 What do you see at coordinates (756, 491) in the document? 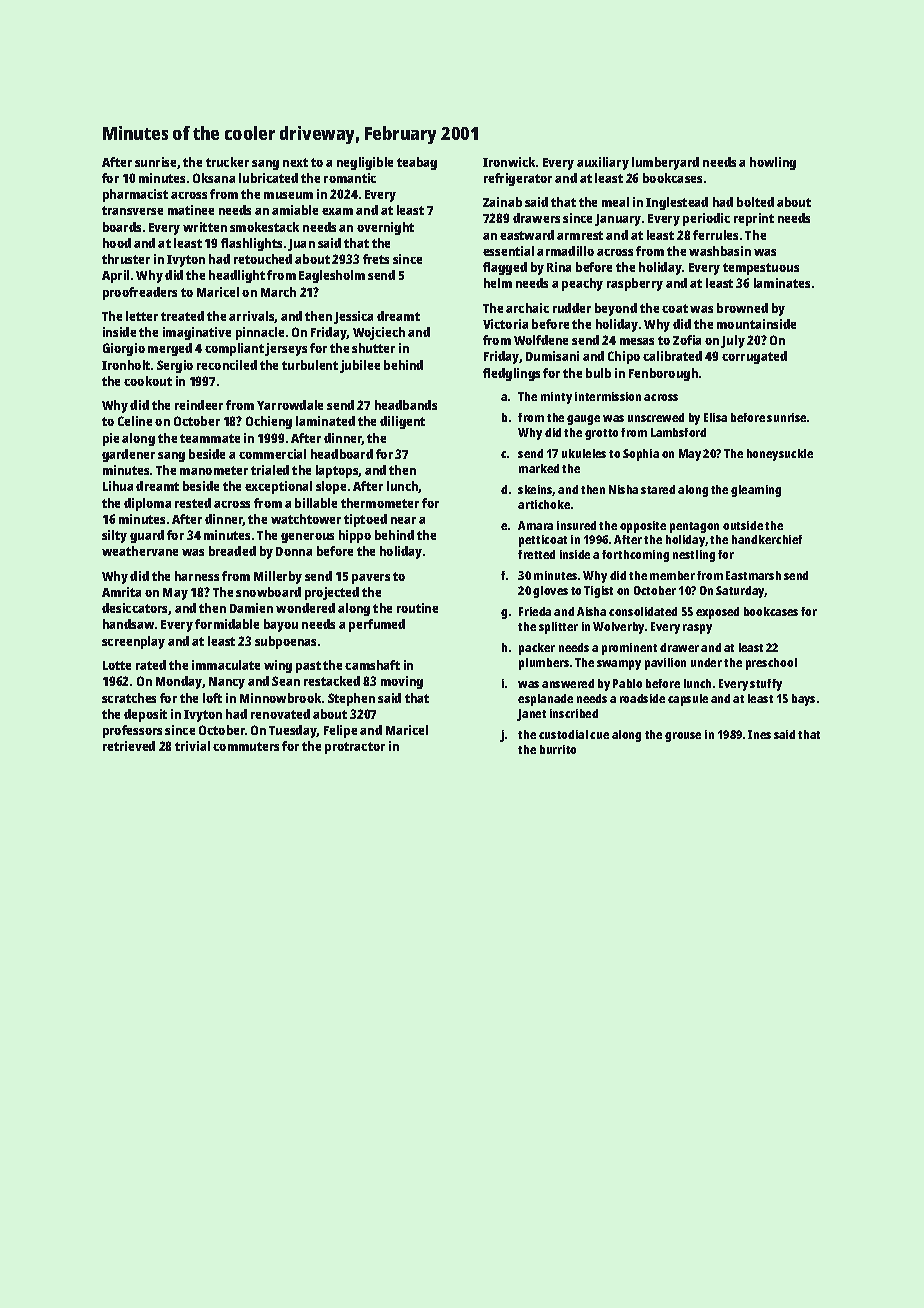
I see `gleaming` at bounding box center [756, 491].
